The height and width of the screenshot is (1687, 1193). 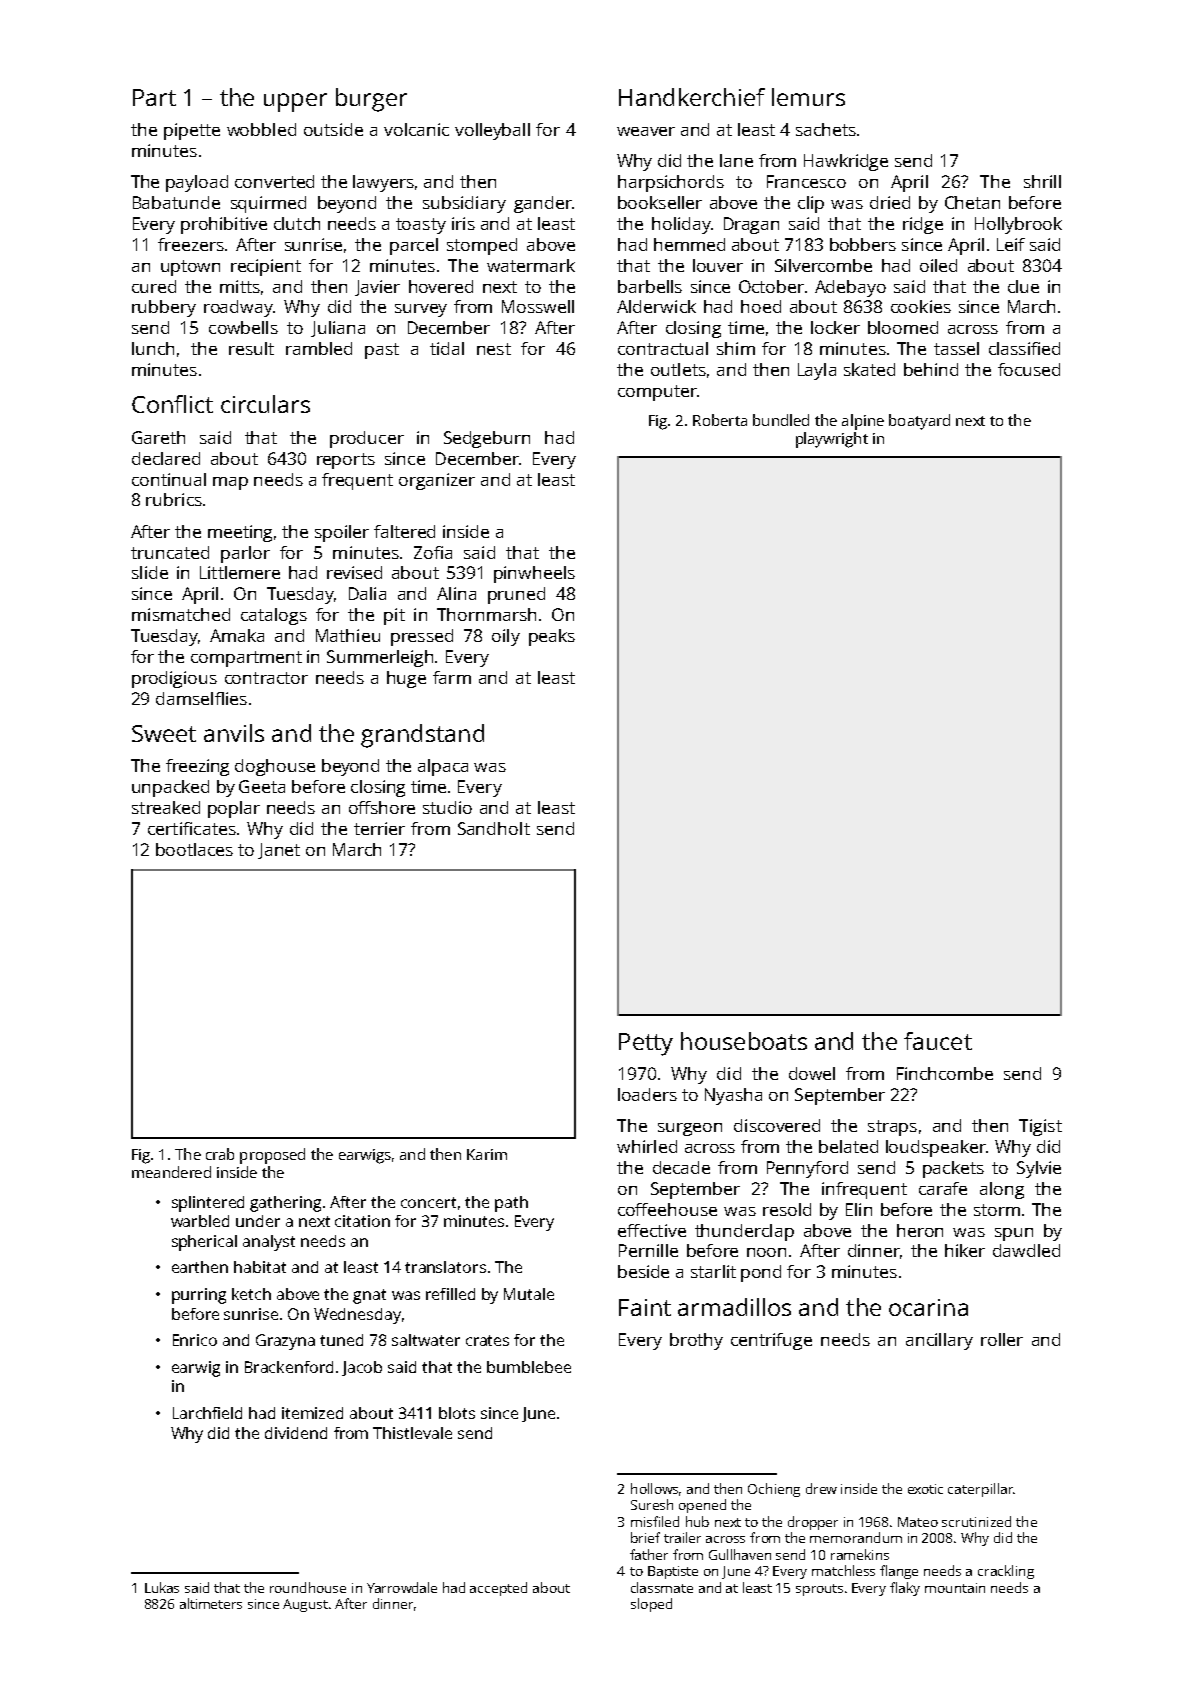 What do you see at coordinates (305, 1605) in the screenshot?
I see `August` at bounding box center [305, 1605].
